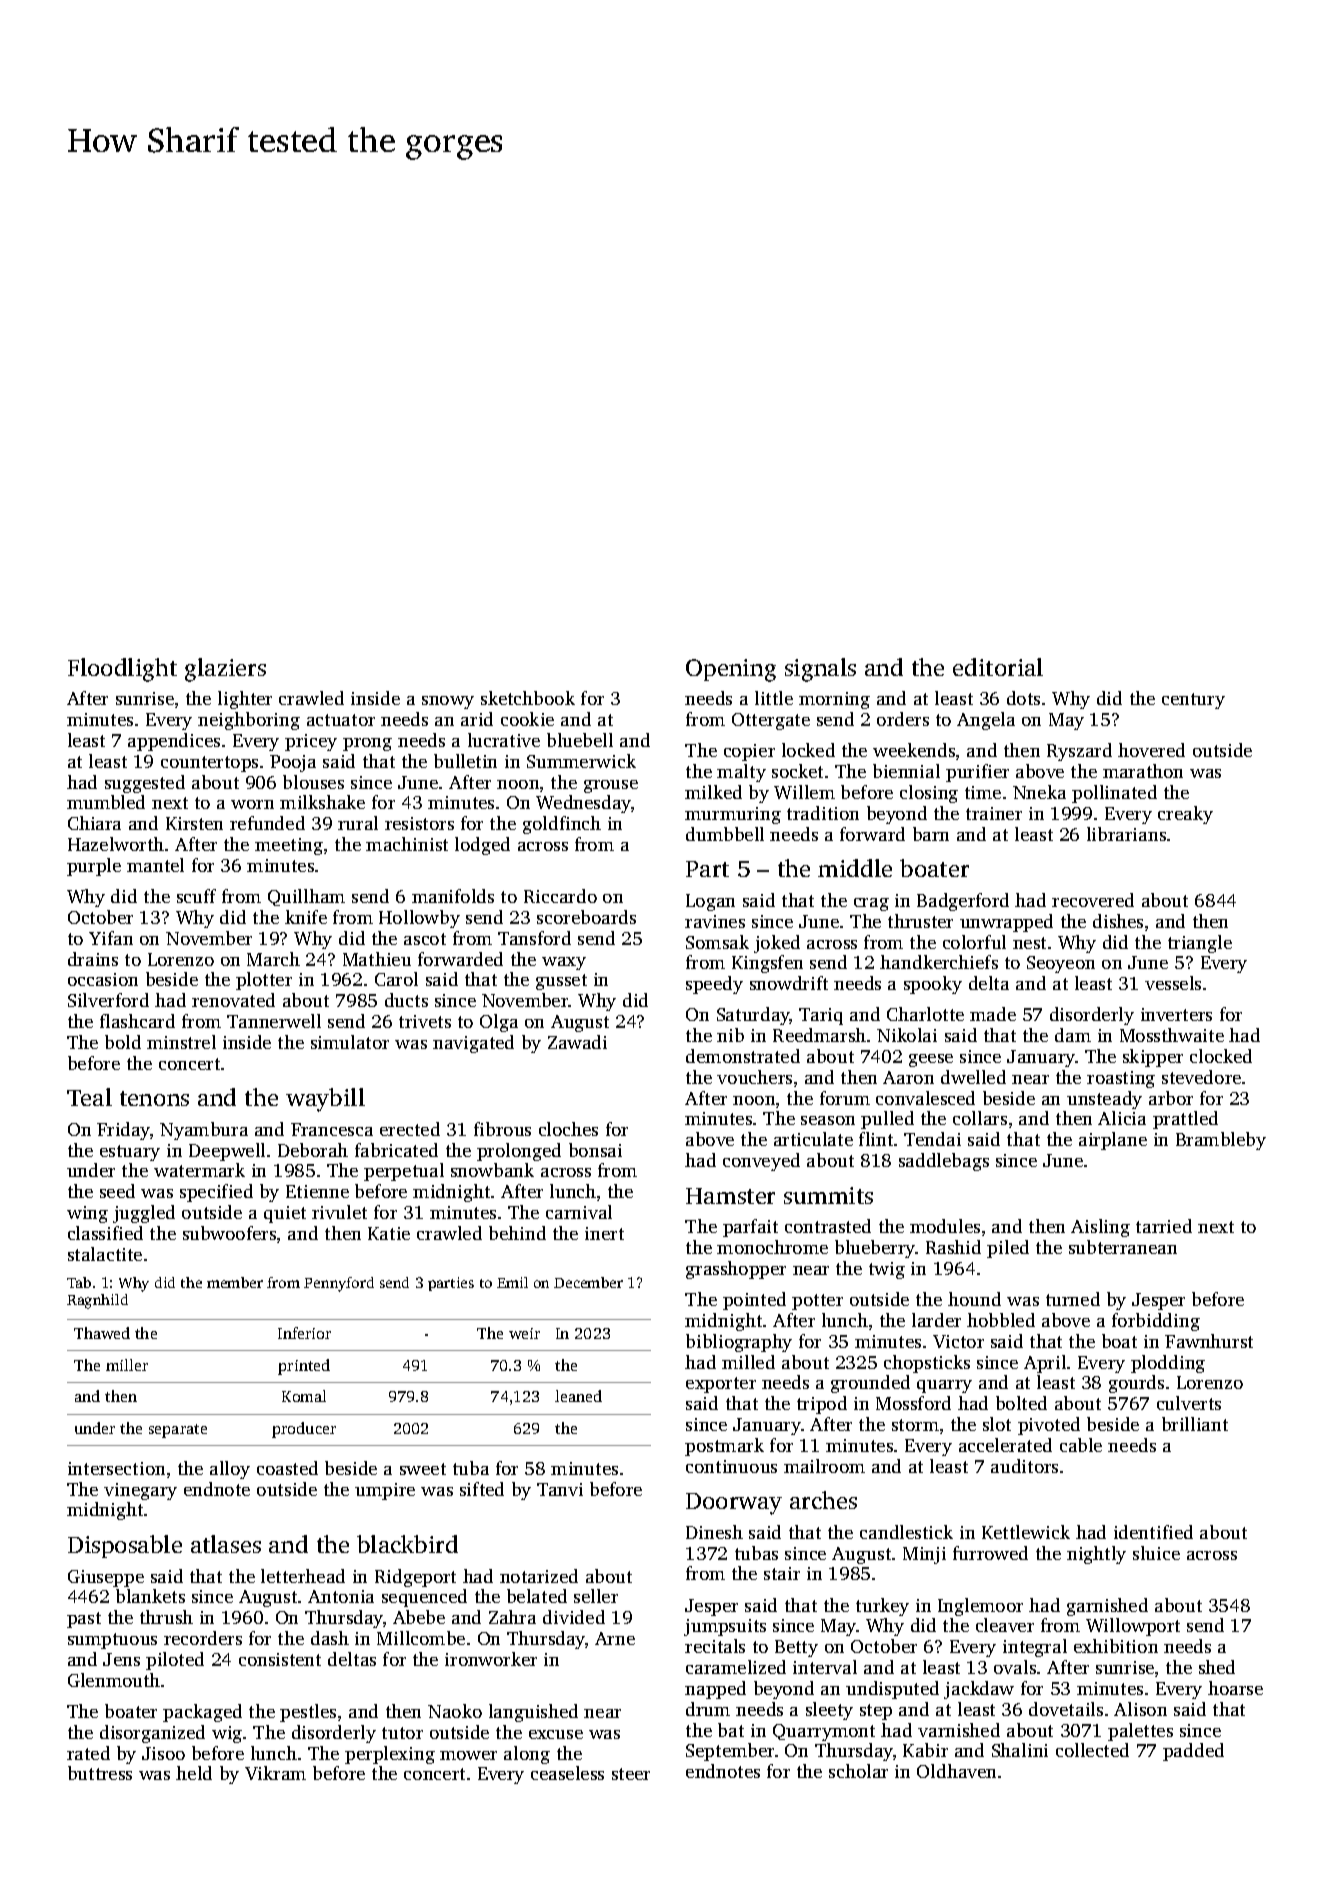 Image resolution: width=1337 pixels, height=1891 pixels. I want to click on editorial, so click(998, 667).
